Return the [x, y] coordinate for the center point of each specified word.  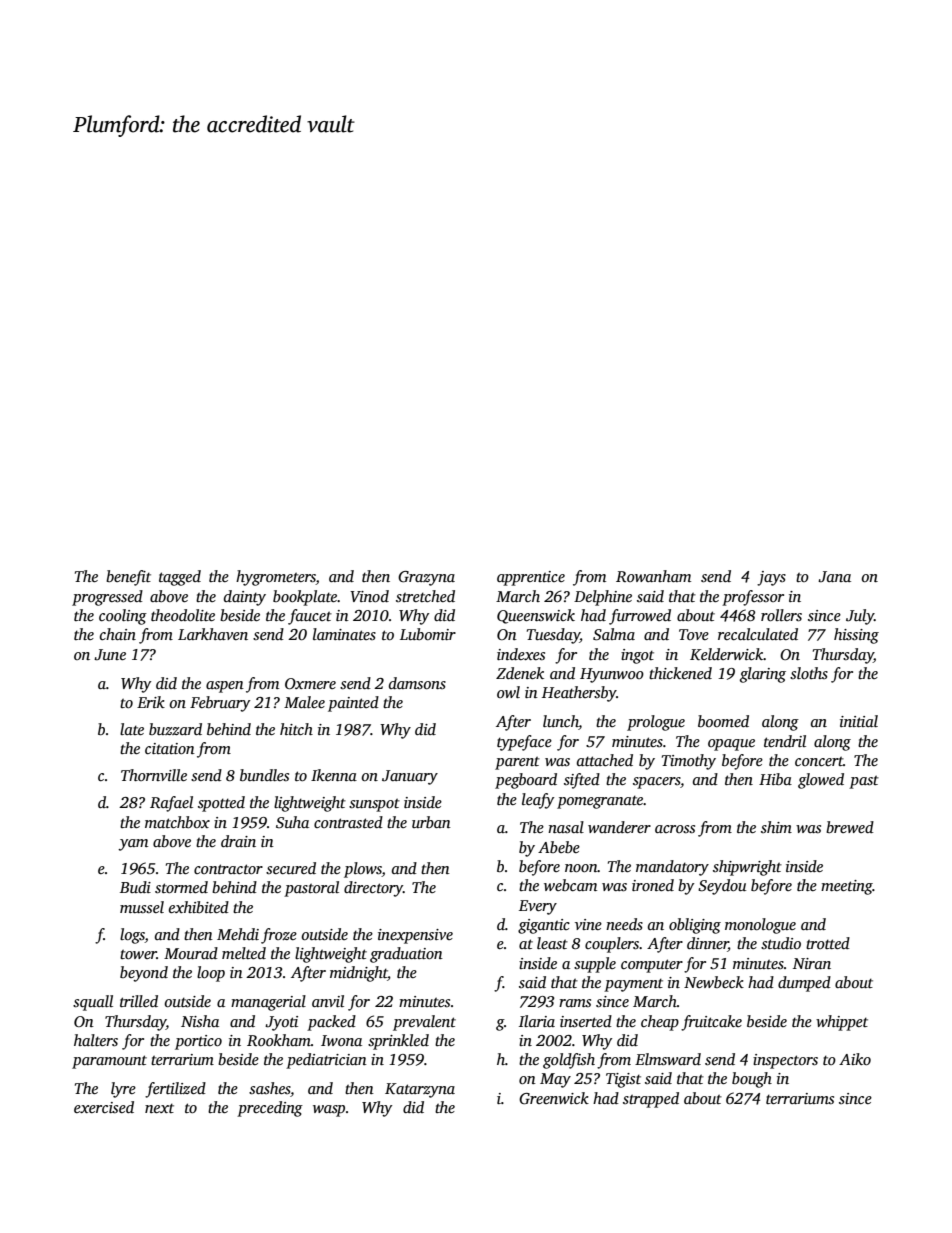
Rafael [171, 804]
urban [431, 822]
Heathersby [579, 694]
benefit [128, 578]
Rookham [279, 1040]
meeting [847, 887]
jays [771, 578]
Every [538, 907]
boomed [723, 721]
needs [624, 924]
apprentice [531, 578]
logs [132, 936]
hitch [296, 729]
